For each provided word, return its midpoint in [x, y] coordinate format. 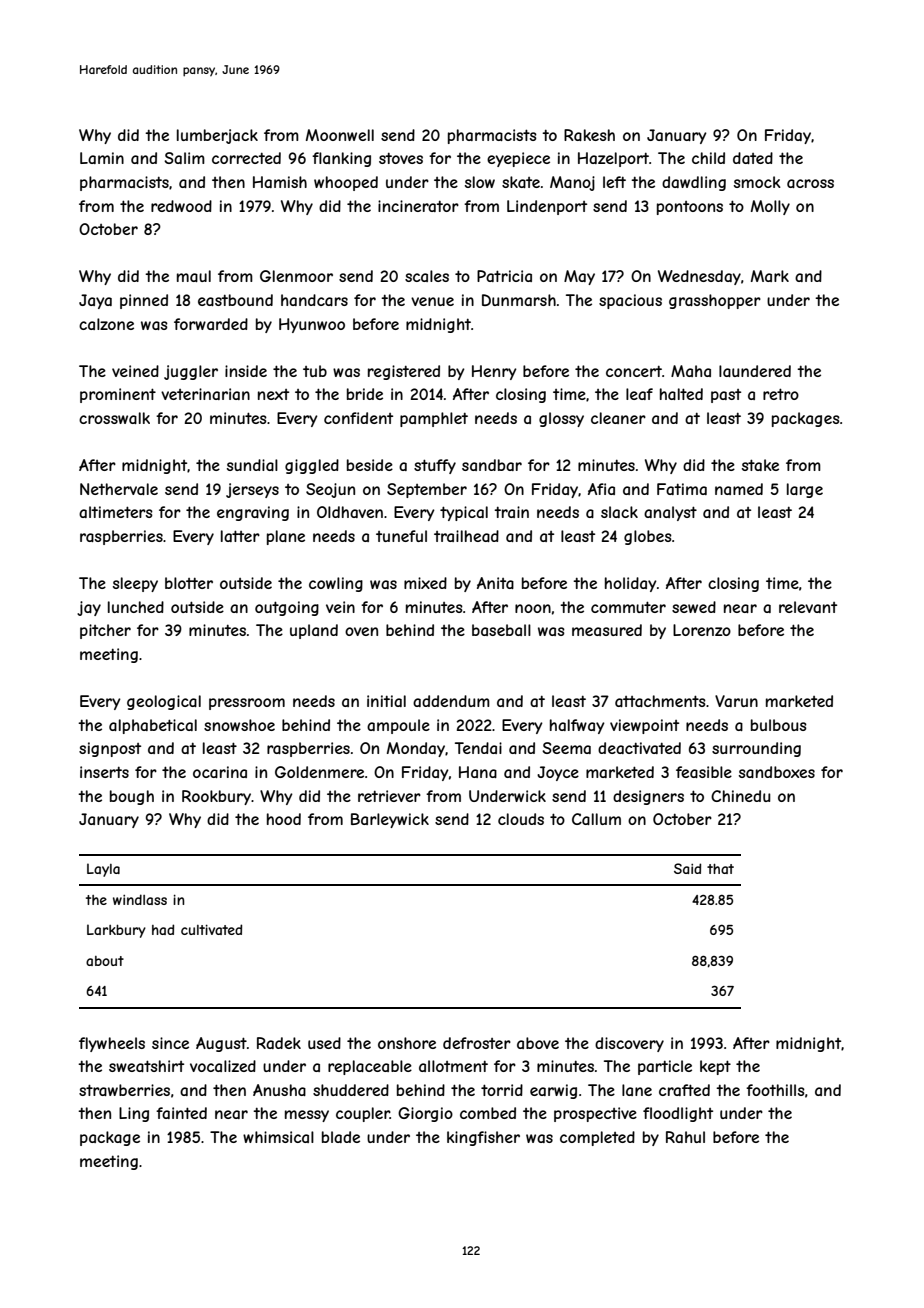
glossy [561, 419]
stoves [401, 158]
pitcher [105, 631]
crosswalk [114, 418]
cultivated [211, 929]
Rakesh [589, 135]
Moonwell [340, 135]
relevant [808, 607]
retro [781, 394]
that [720, 869]
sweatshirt [146, 1066]
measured [607, 630]
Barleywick [390, 820]
